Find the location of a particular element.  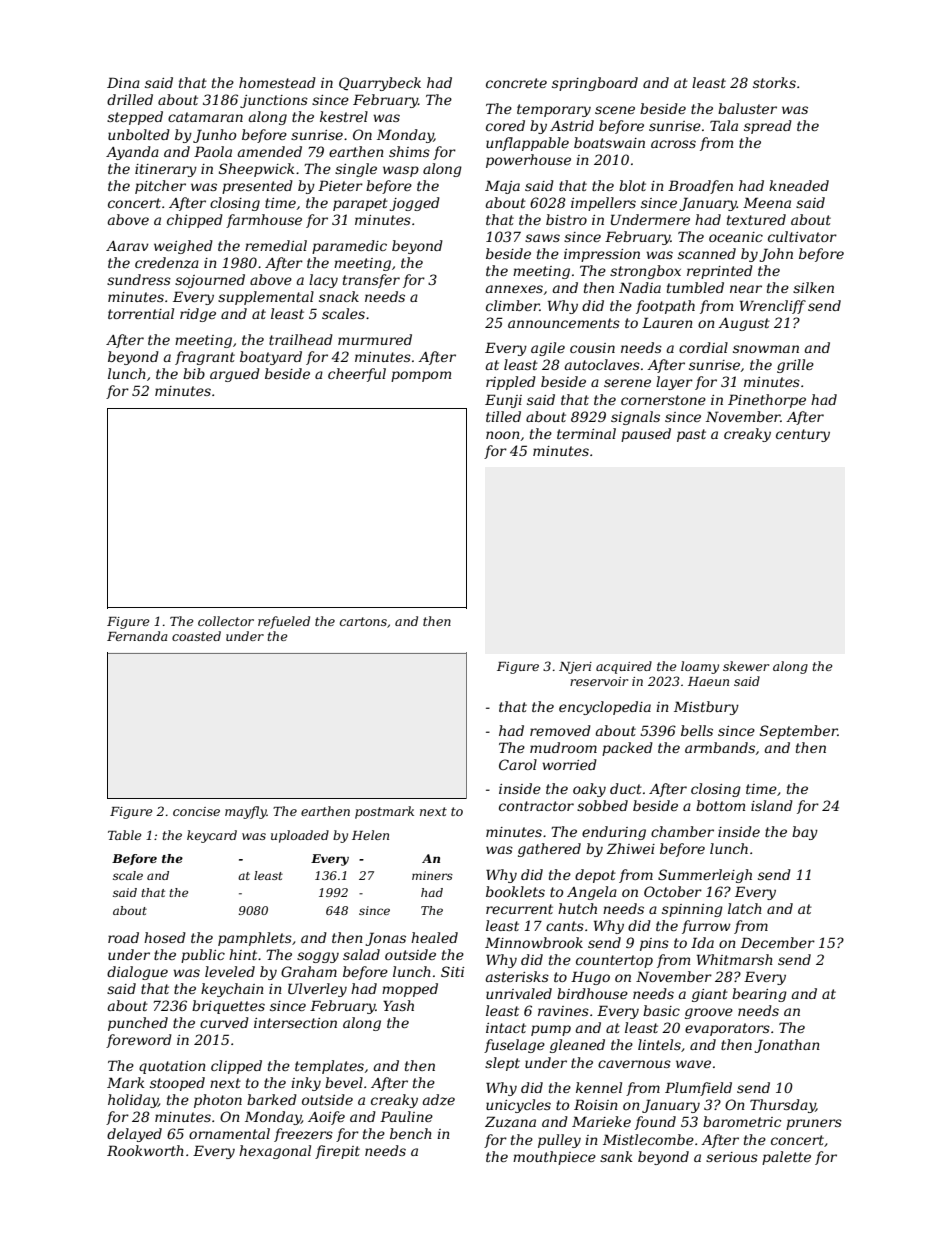

Helen is located at coordinates (370, 835).
